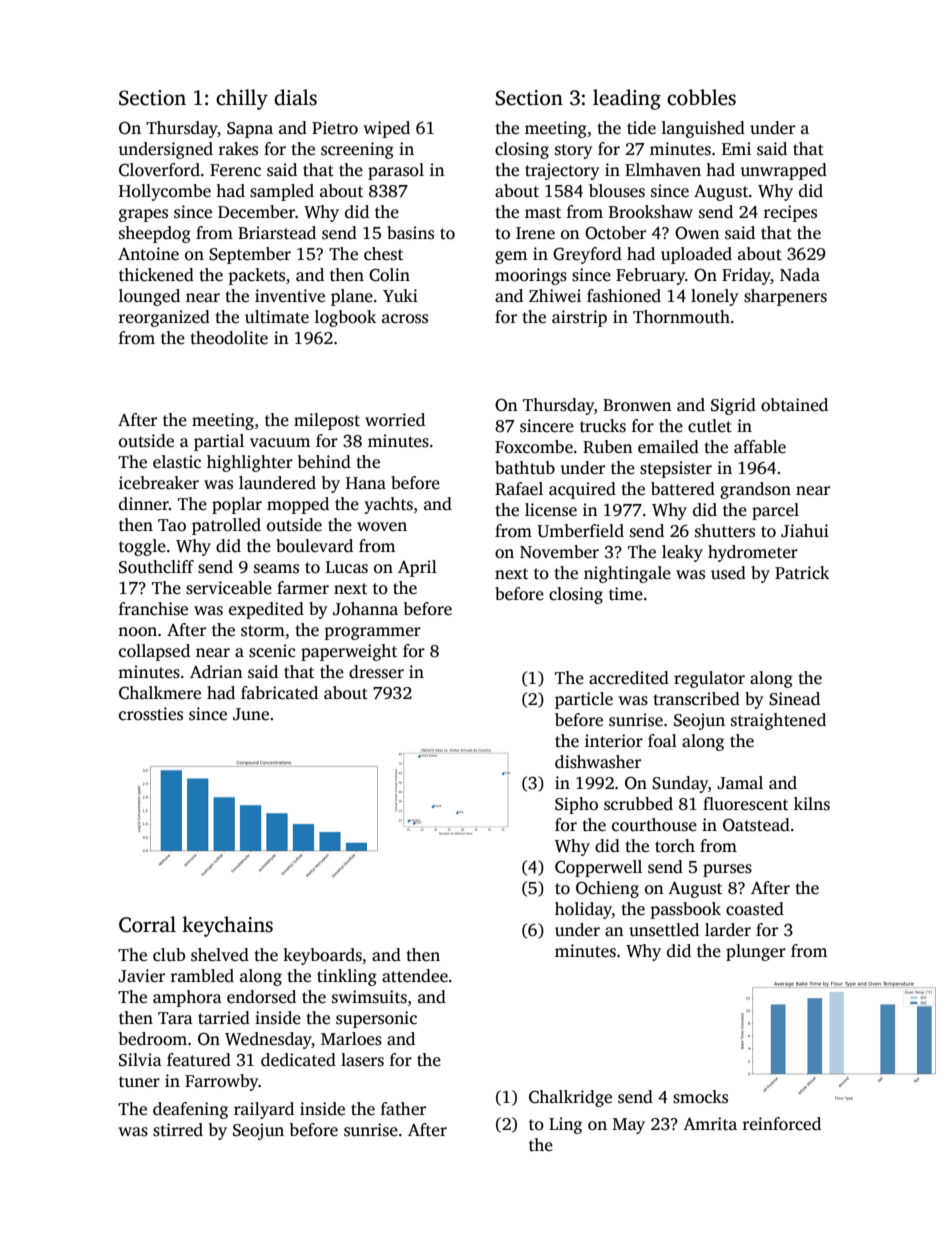  Describe the element at coordinates (366, 483) in the image. I see `Hana` at that location.
